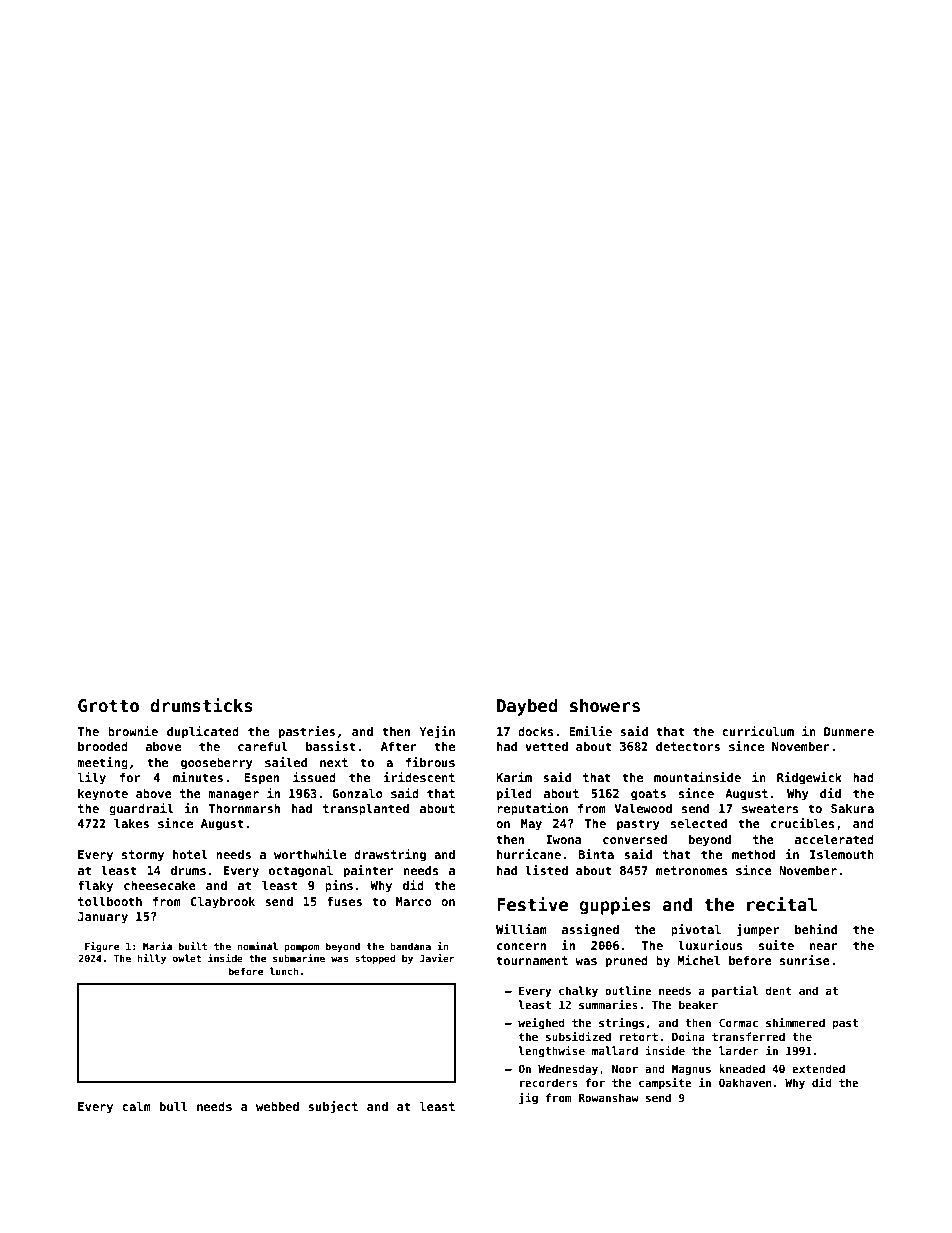  What do you see at coordinates (136, 1106) in the page?
I see `calm` at bounding box center [136, 1106].
